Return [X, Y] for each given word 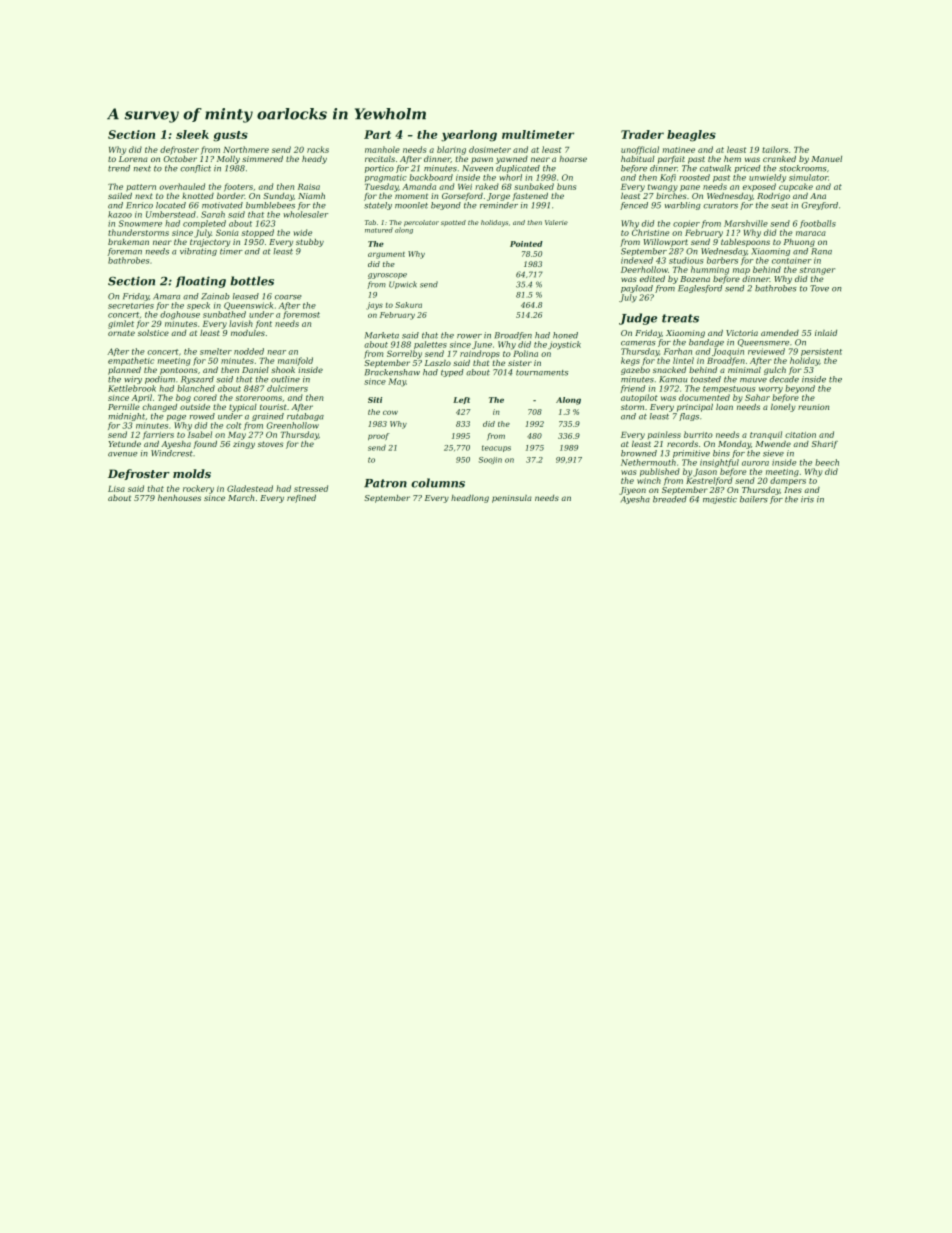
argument [386, 255]
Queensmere [763, 343]
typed [452, 373]
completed [204, 224]
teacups [496, 448]
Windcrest [172, 453]
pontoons [179, 371]
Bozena [695, 279]
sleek [192, 134]
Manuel [826, 159]
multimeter [538, 134]
